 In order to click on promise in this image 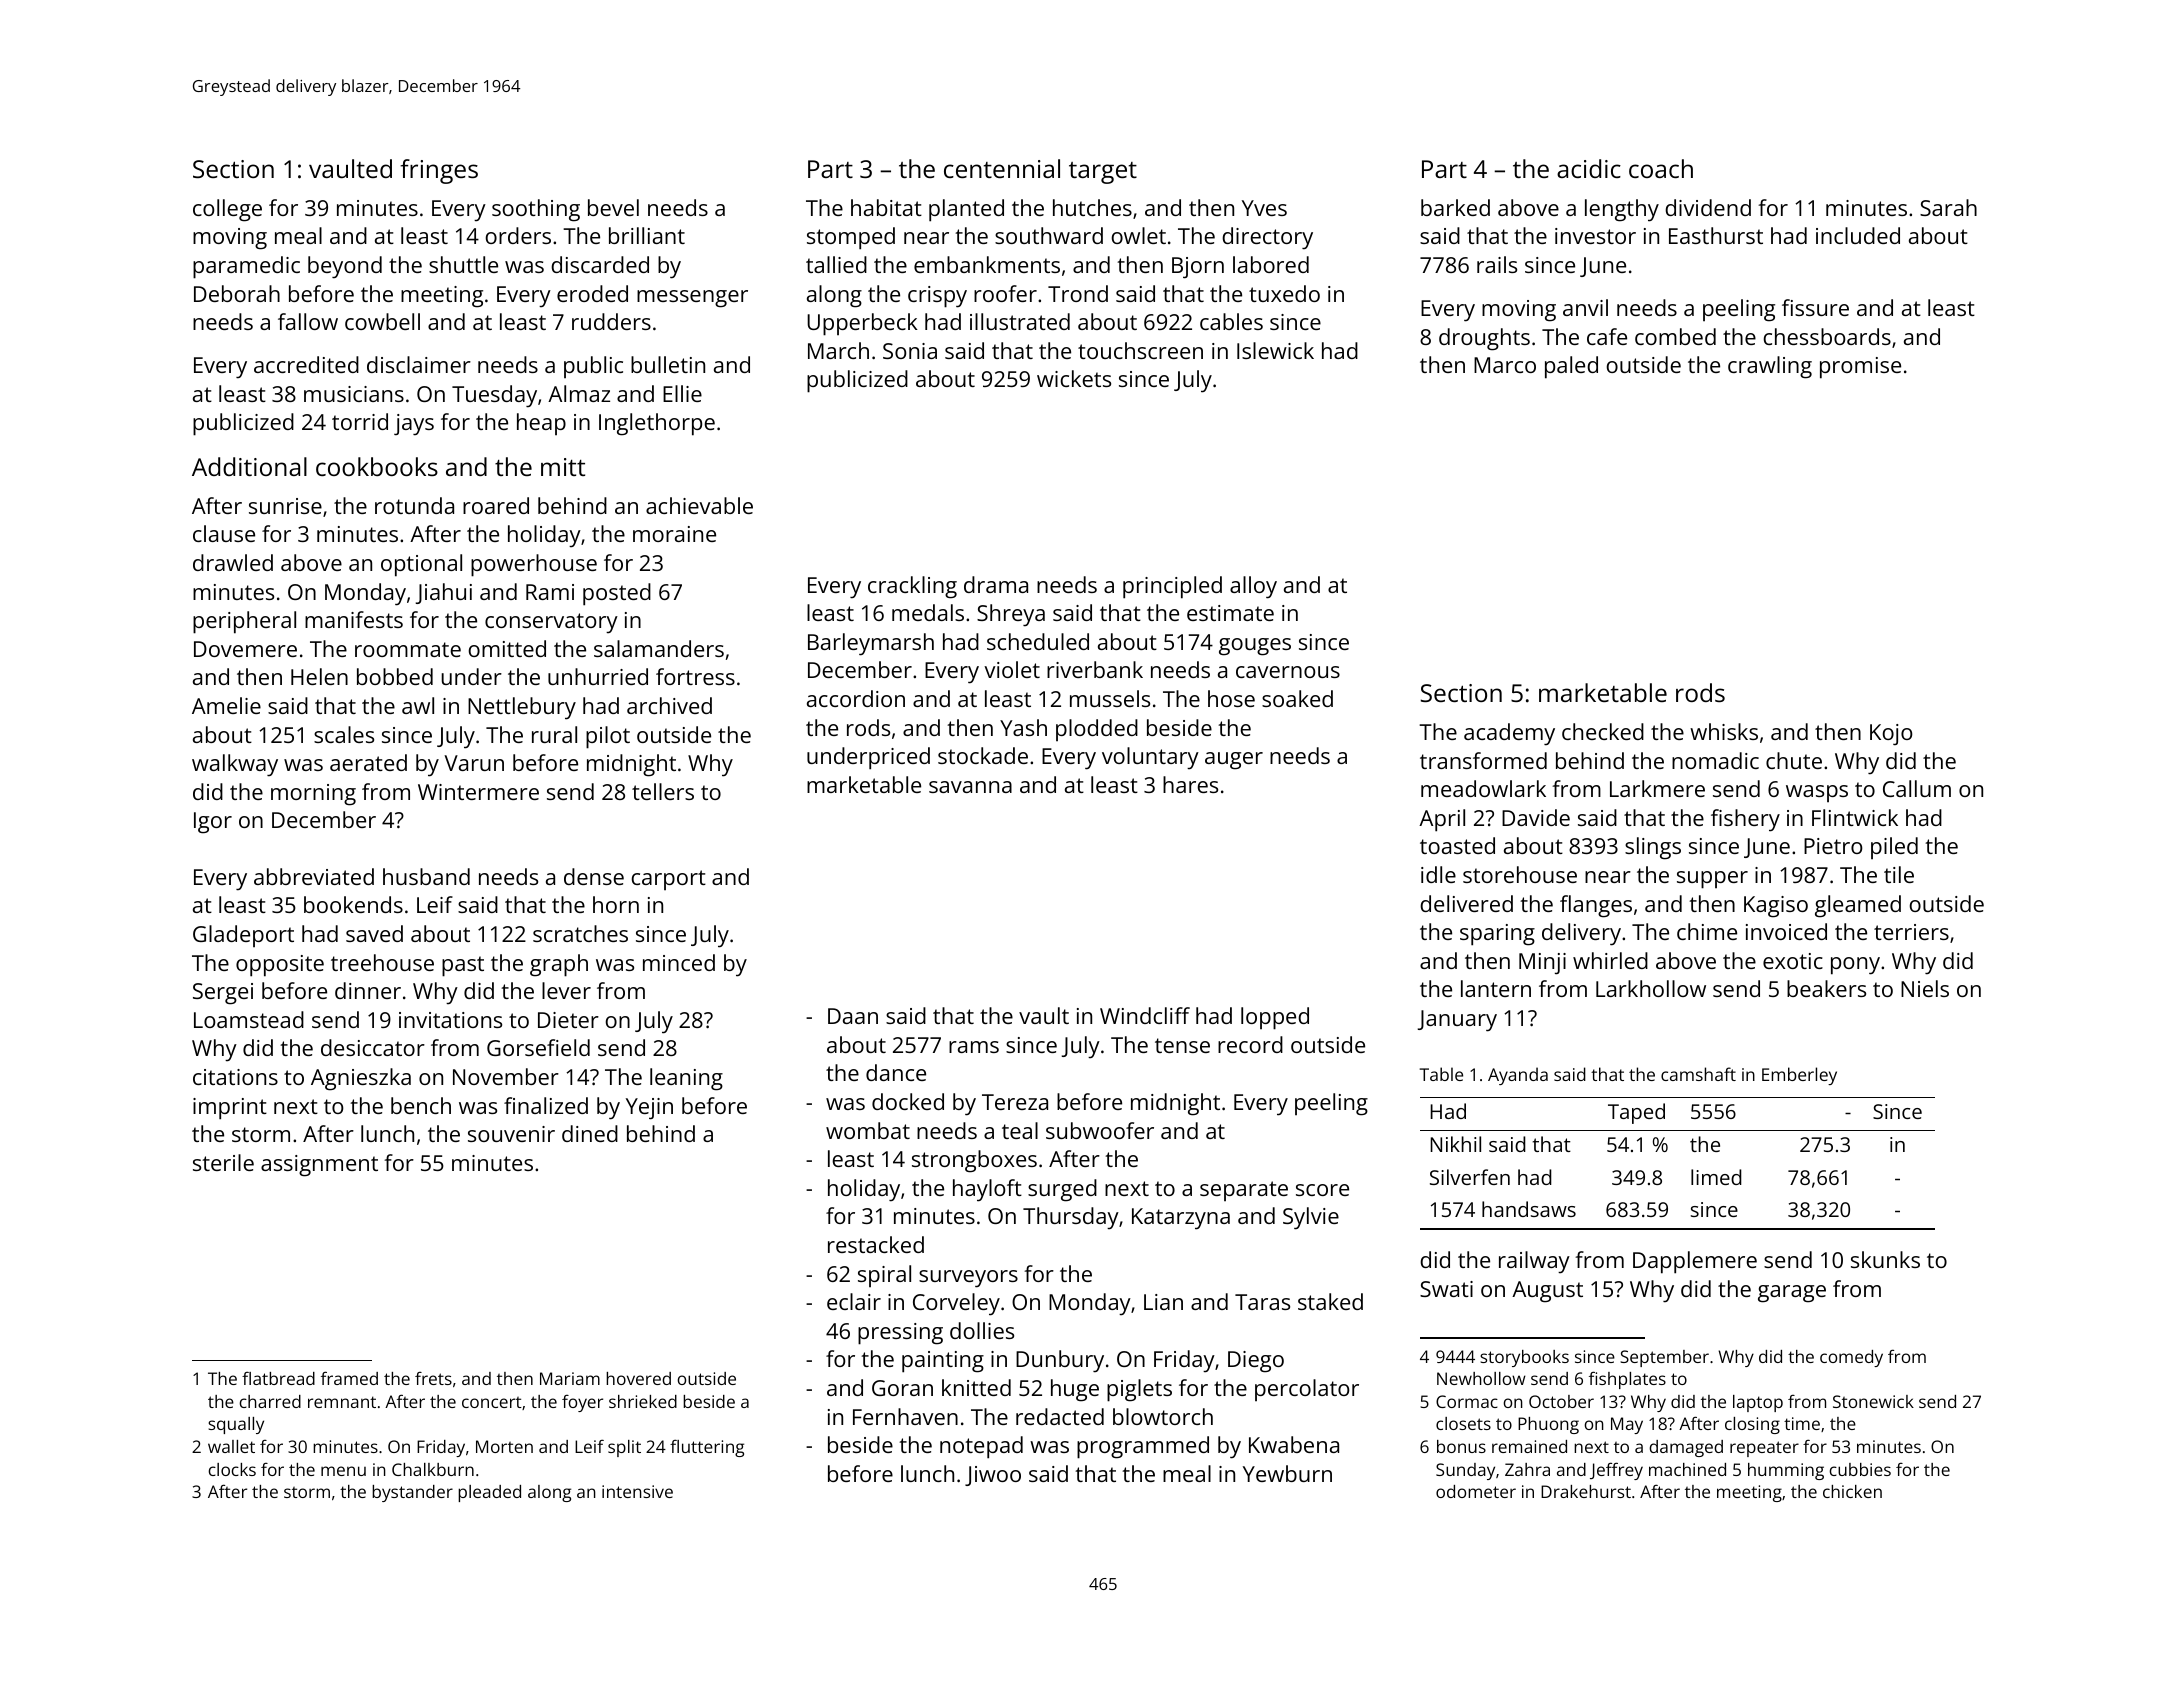, I will do `click(1860, 368)`.
